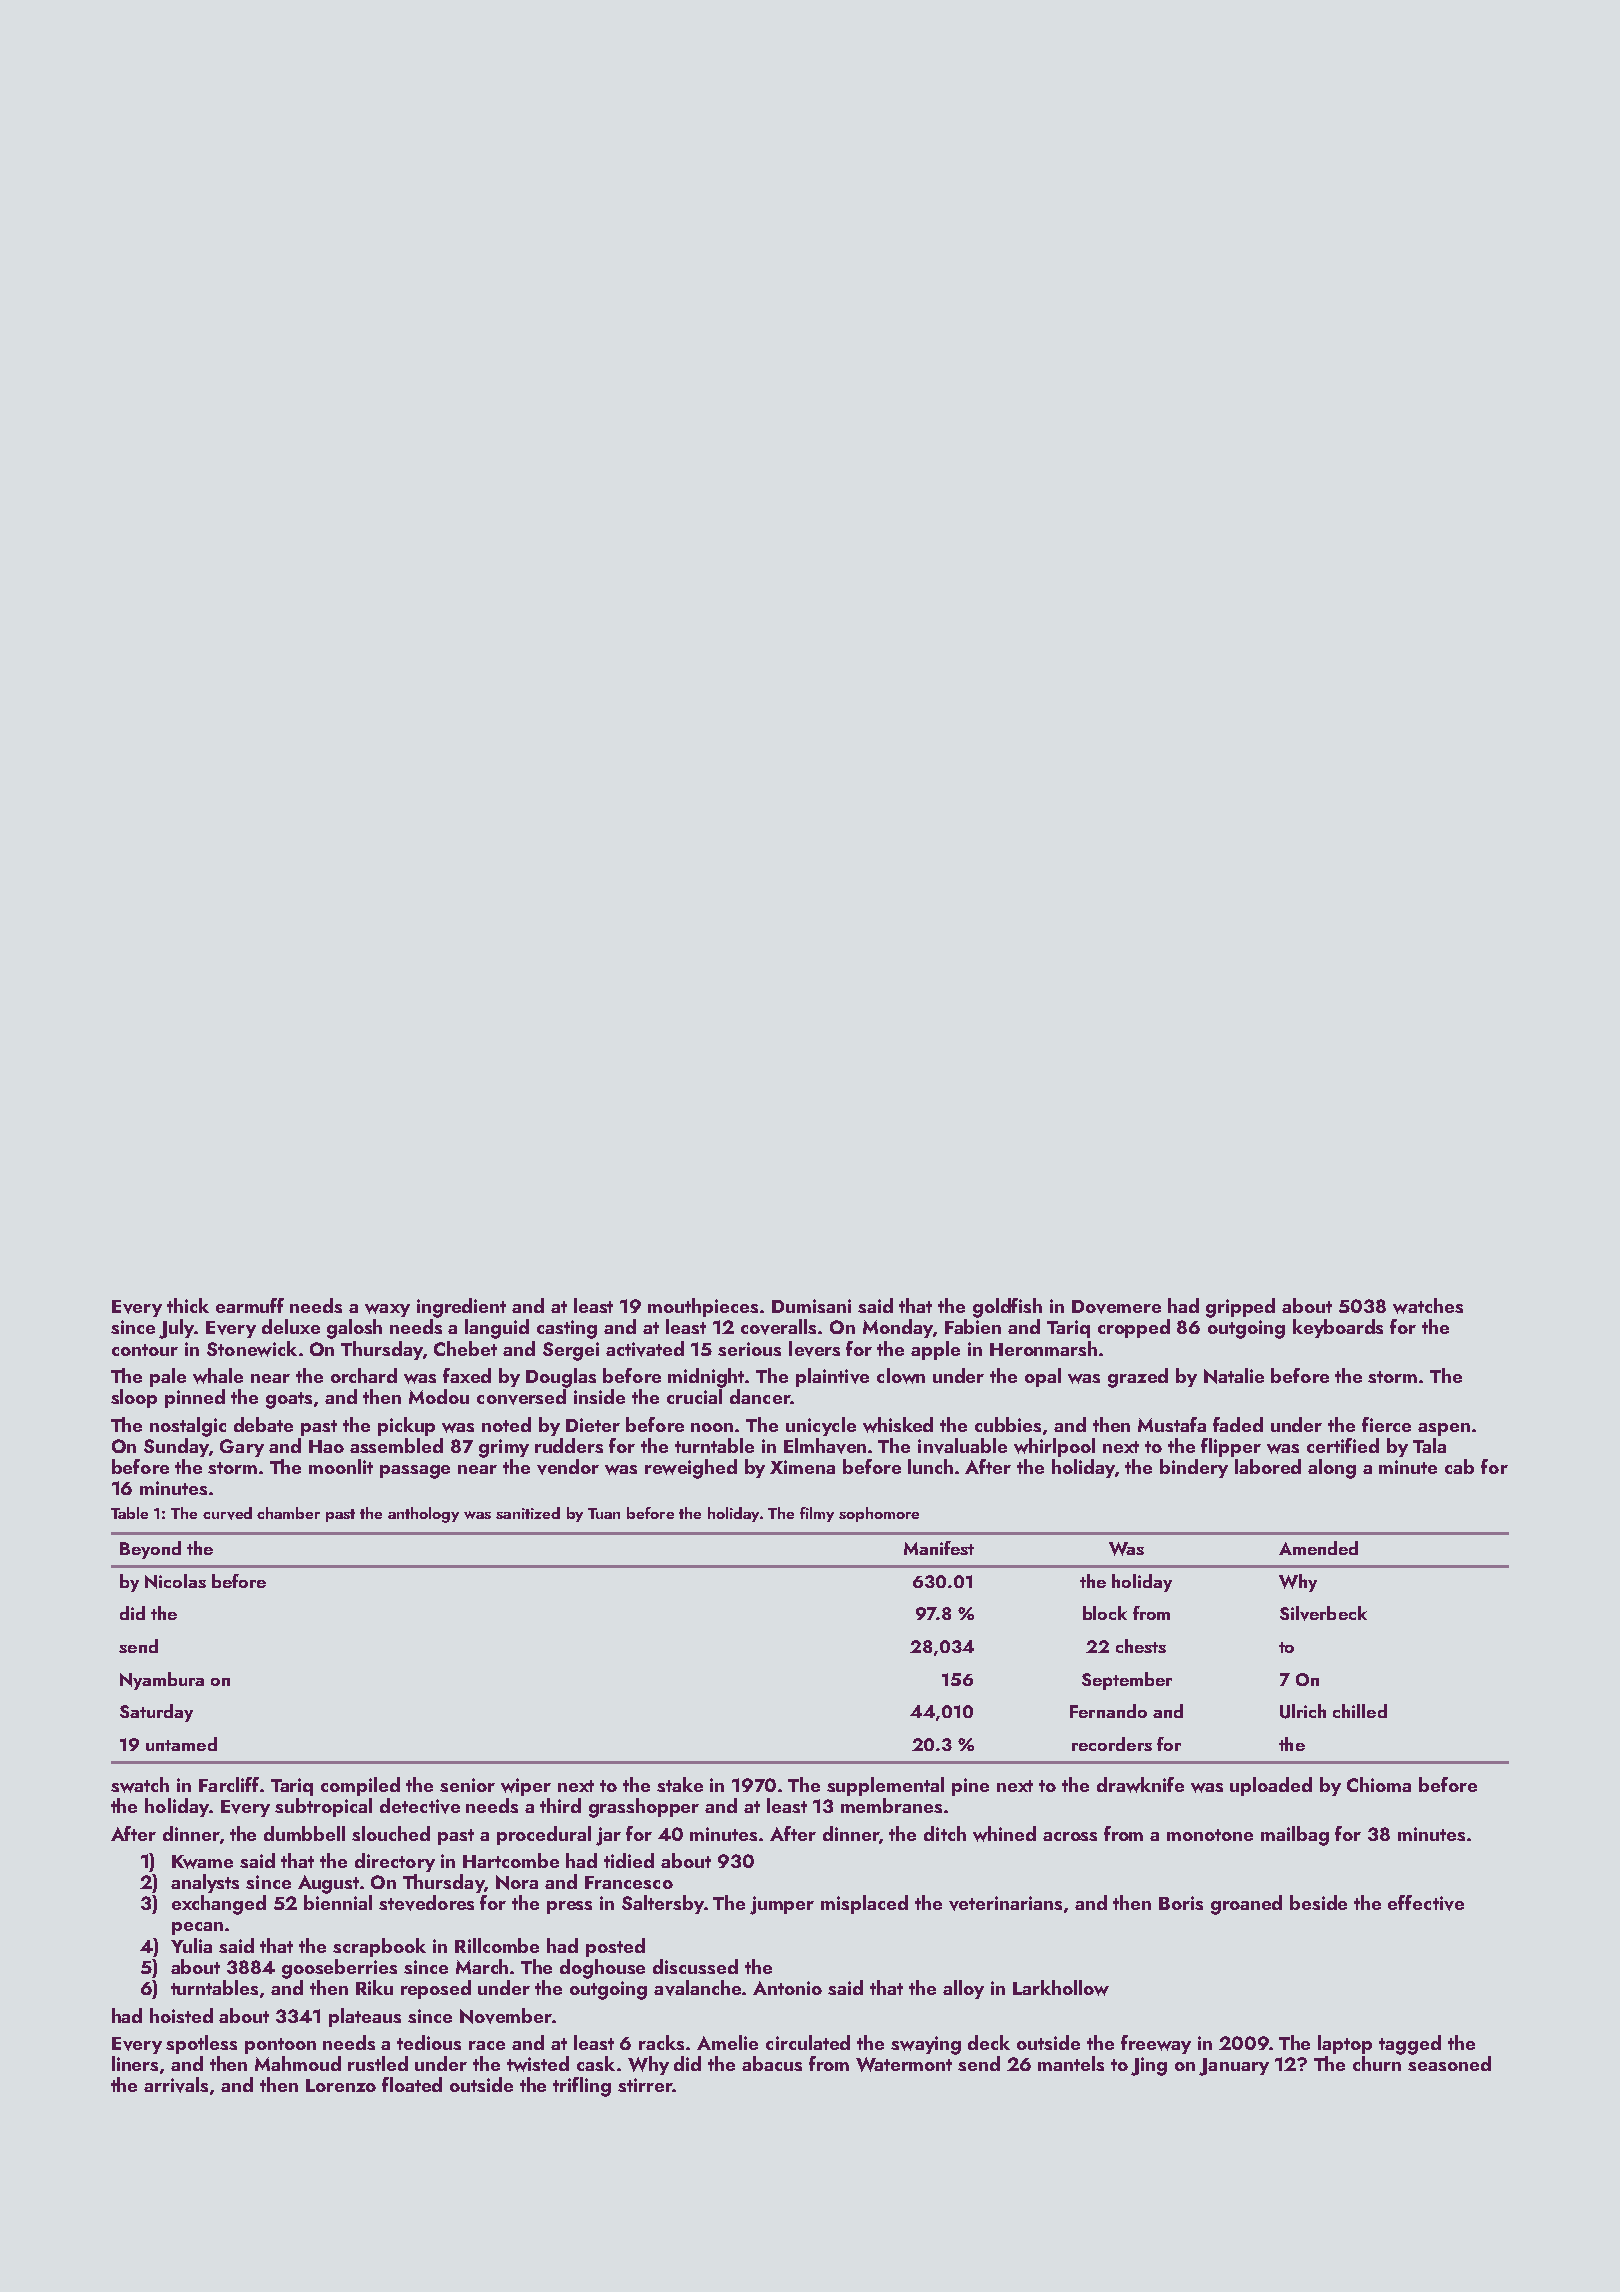 The height and width of the image is (2292, 1620). What do you see at coordinates (1140, 1785) in the image?
I see `drawknife` at bounding box center [1140, 1785].
